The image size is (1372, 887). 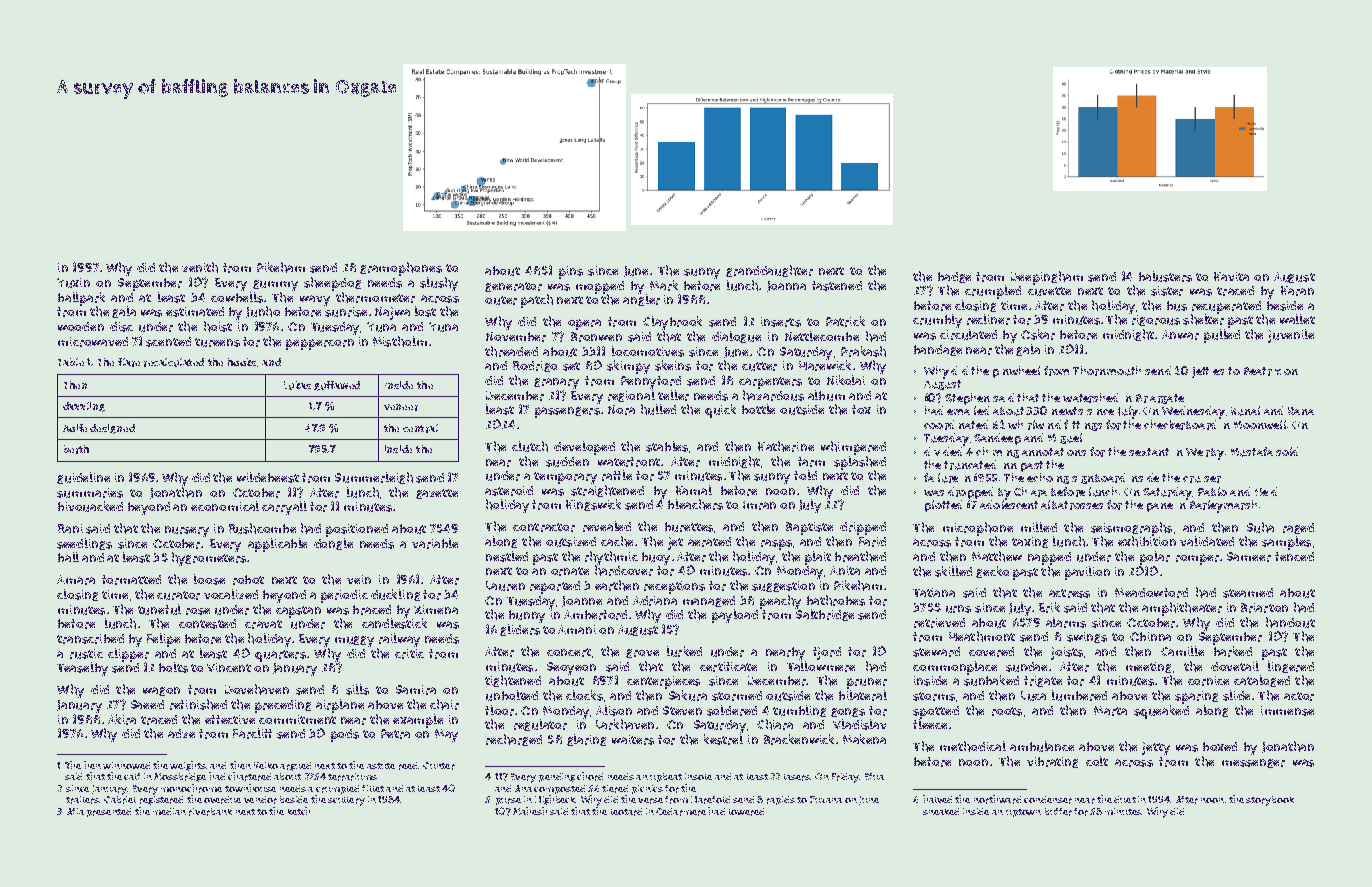 I want to click on Mahesh, so click(x=530, y=811).
